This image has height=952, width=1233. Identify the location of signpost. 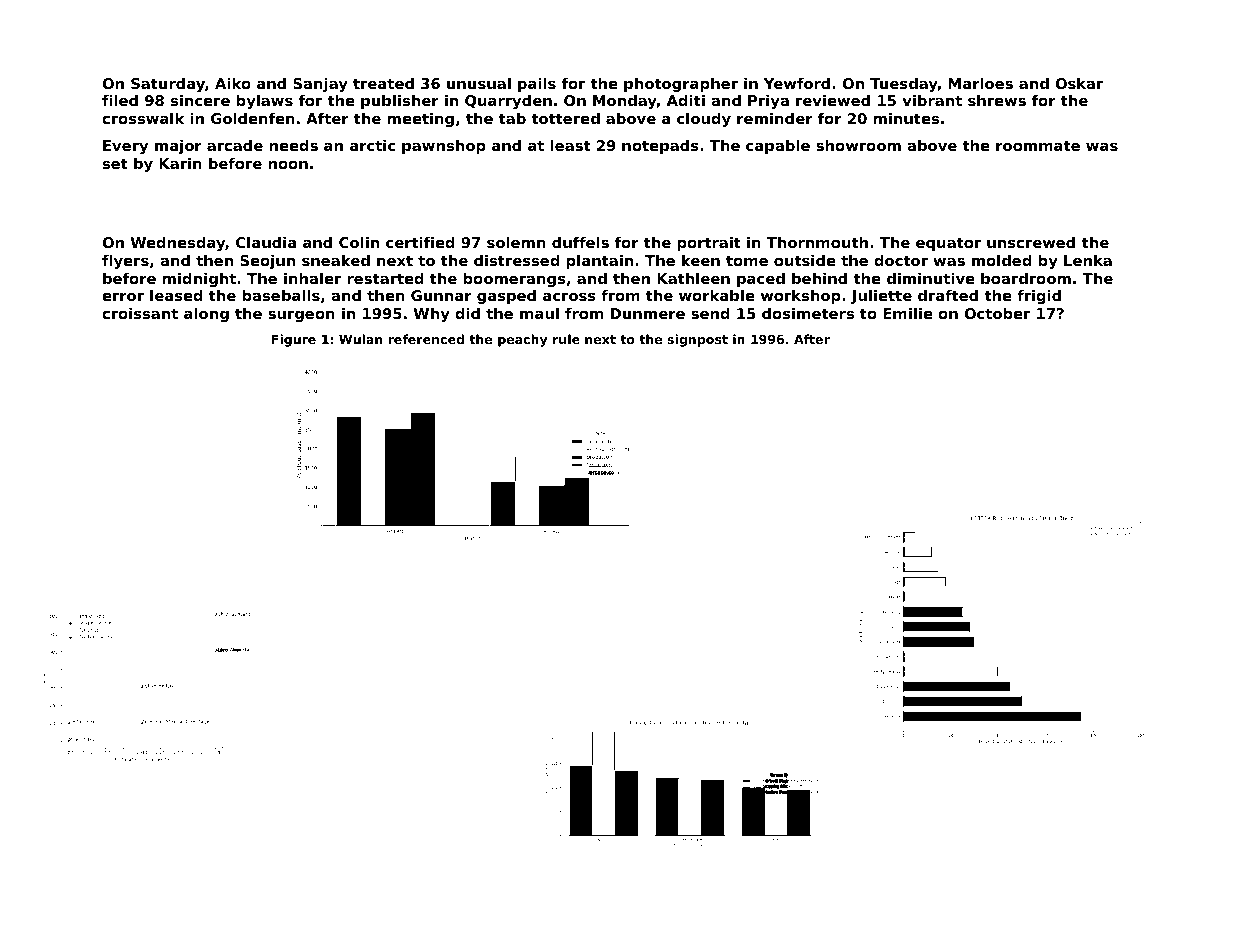
(697, 340).
